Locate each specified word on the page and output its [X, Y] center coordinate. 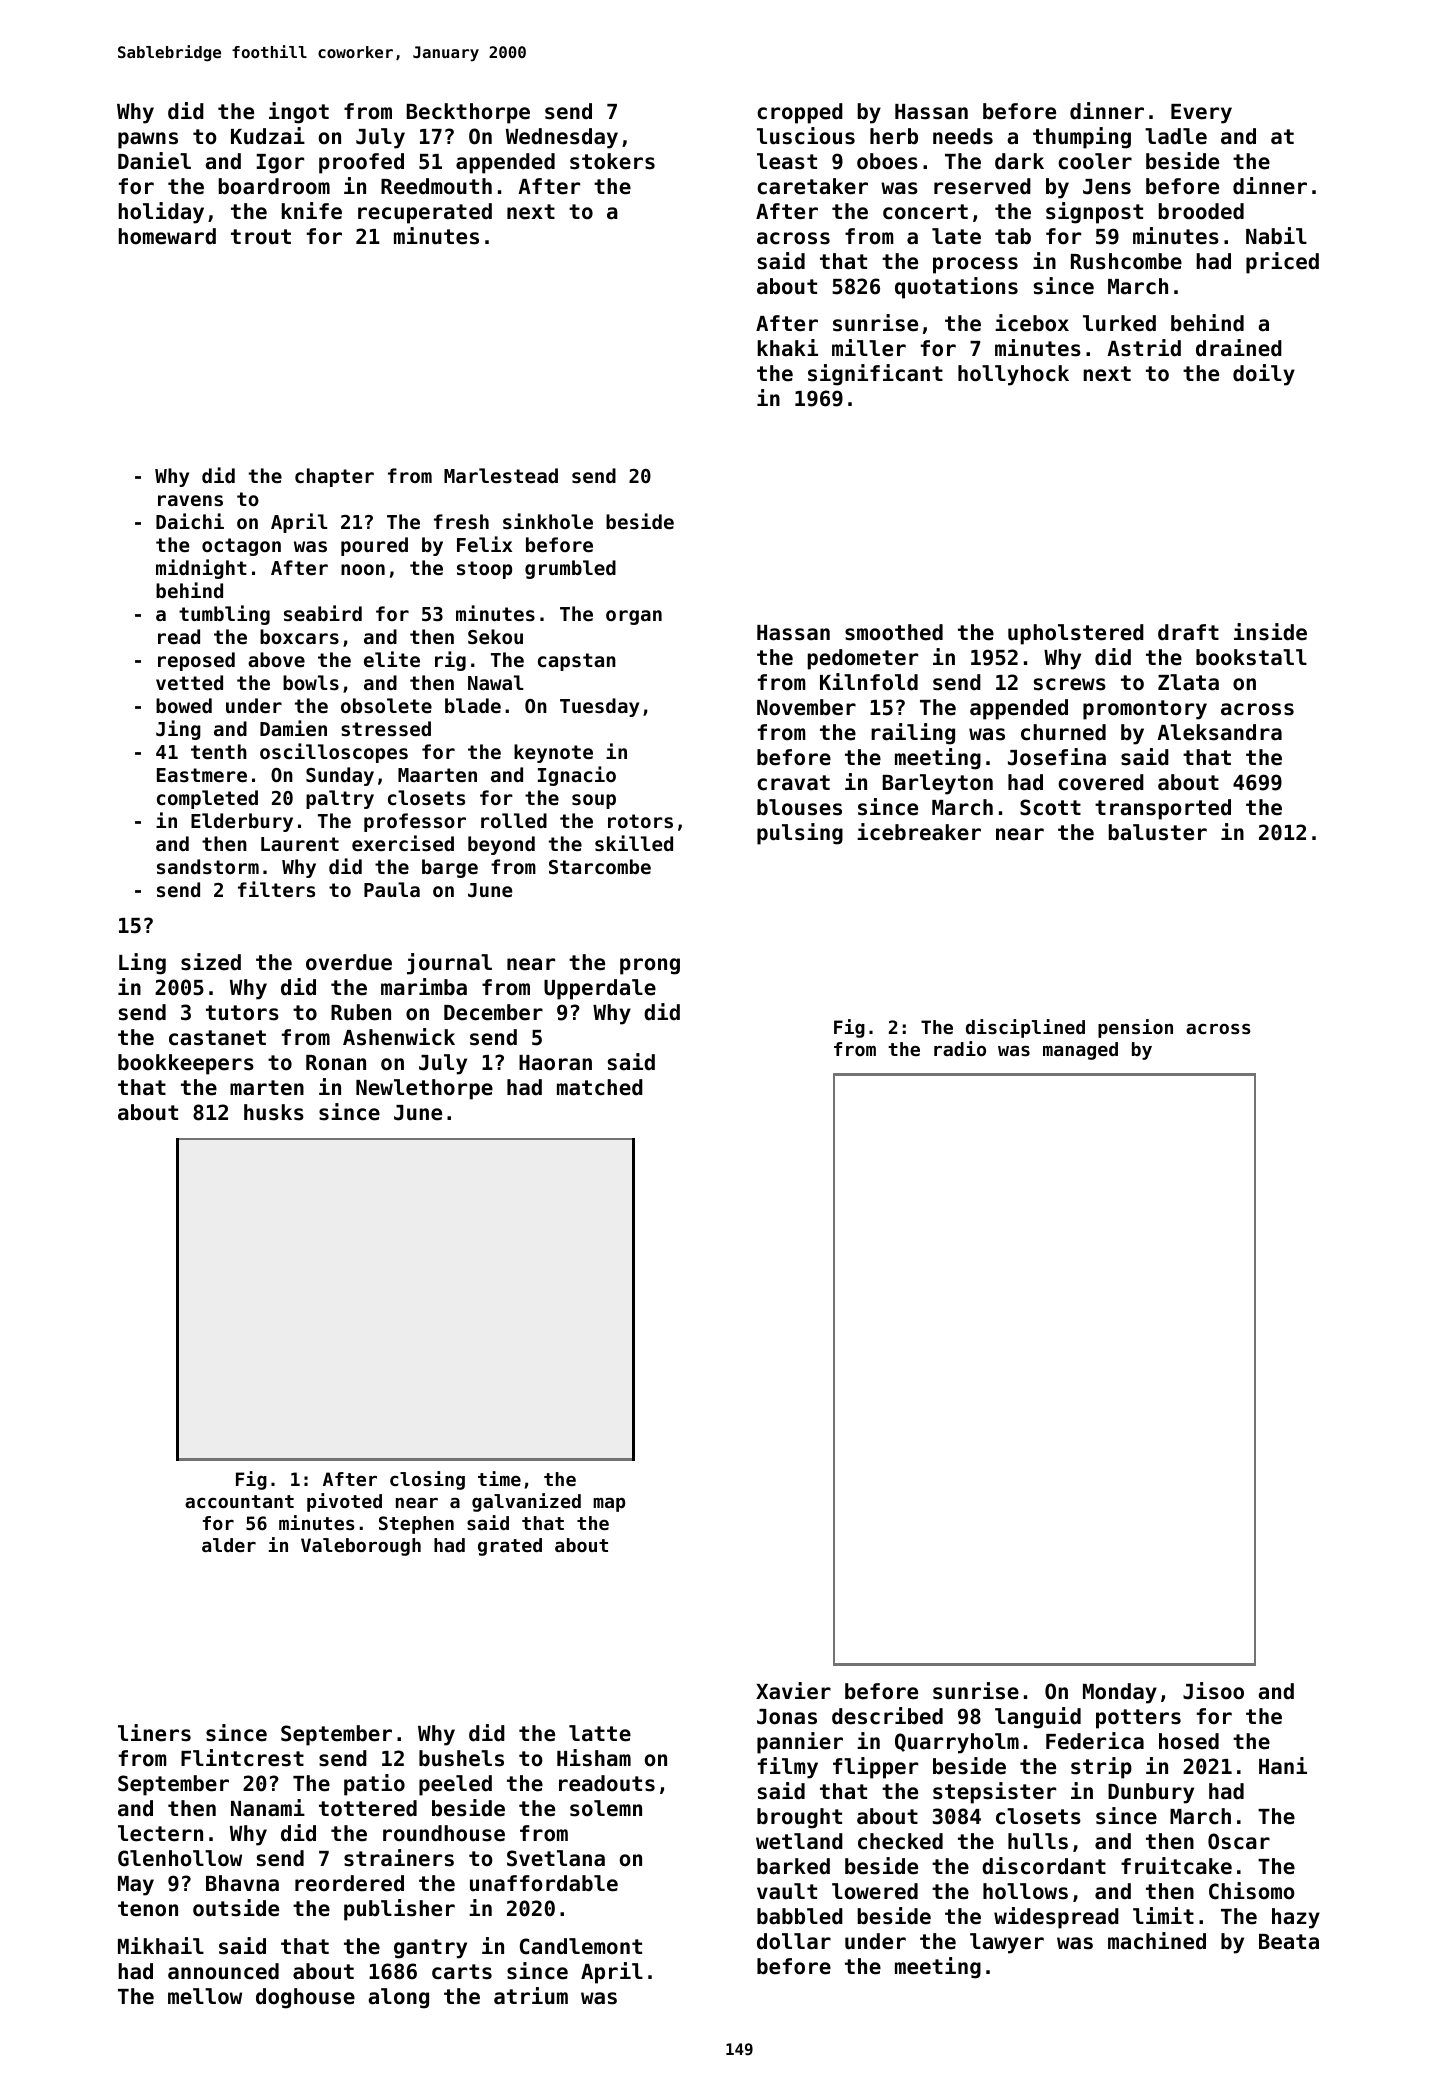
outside [236, 1908]
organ [634, 617]
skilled [634, 843]
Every [1201, 114]
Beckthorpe [468, 113]
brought [799, 1818]
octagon [241, 547]
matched [600, 1087]
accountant [239, 1501]
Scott [1050, 807]
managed [1080, 1051]
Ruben [361, 1012]
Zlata [1188, 682]
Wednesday [562, 138]
